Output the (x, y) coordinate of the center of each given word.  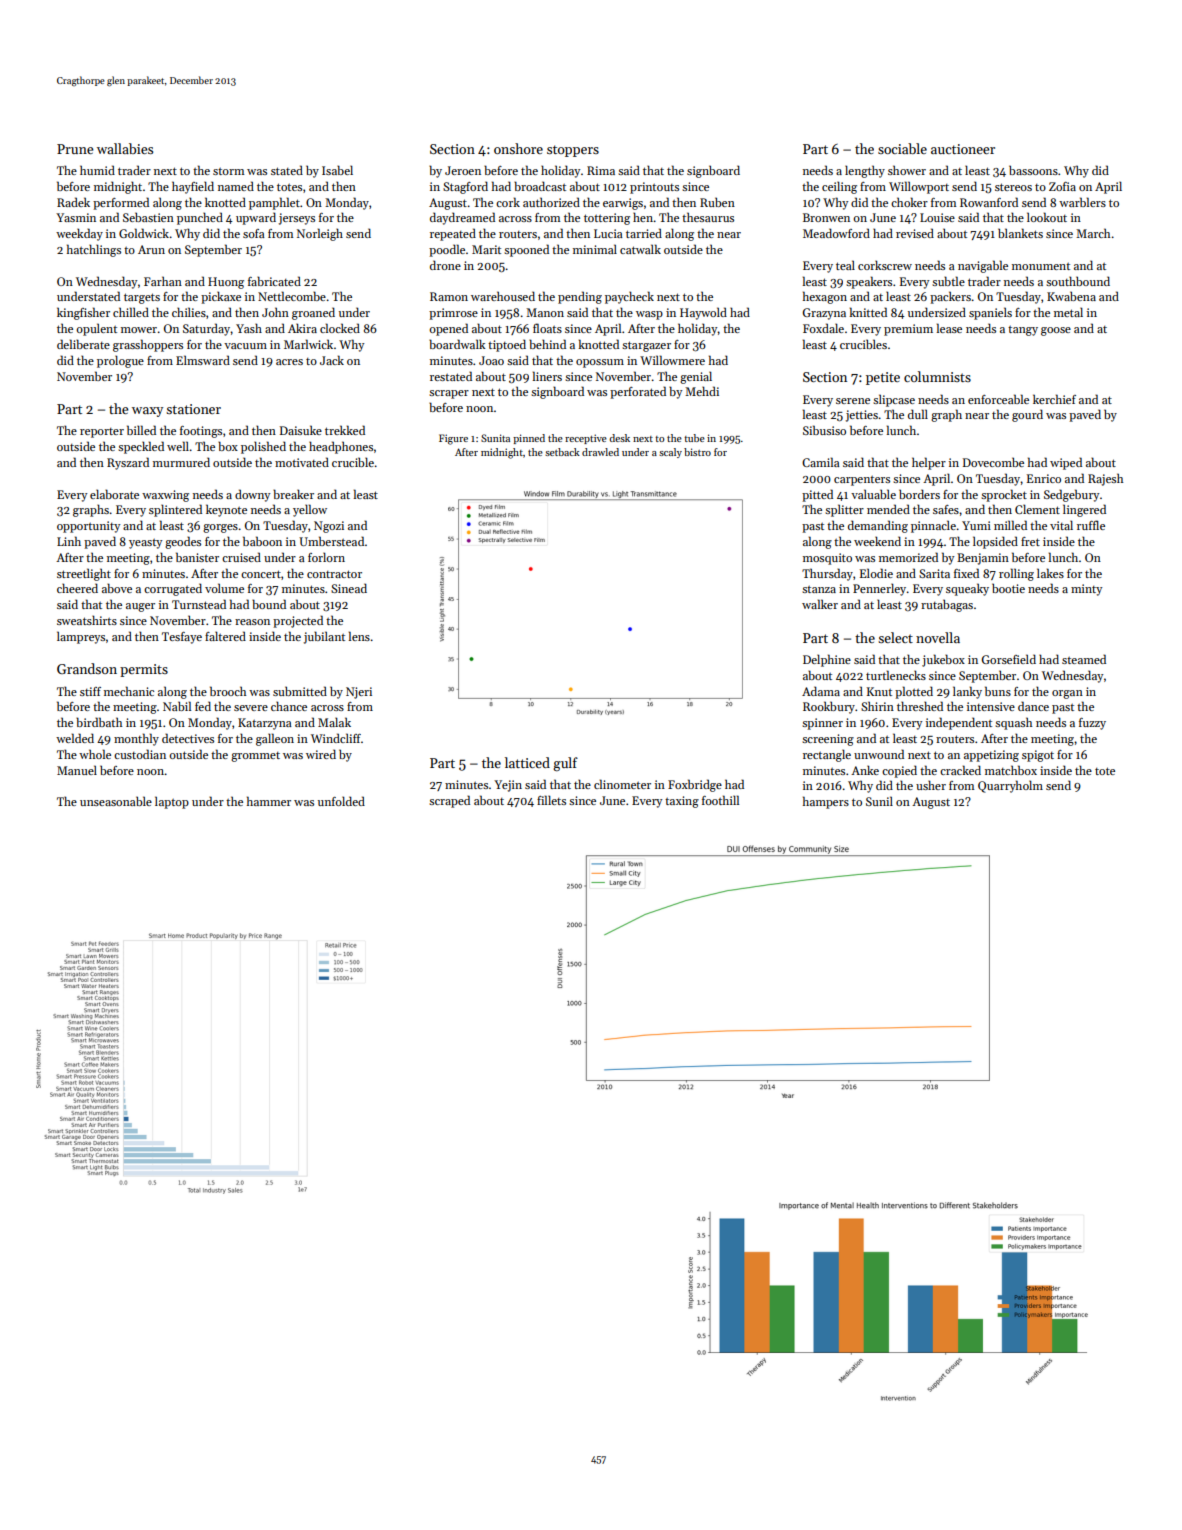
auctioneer (963, 149)
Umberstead (332, 541)
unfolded (341, 801)
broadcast (540, 186)
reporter (102, 433)
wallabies (125, 148)
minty (1086, 590)
